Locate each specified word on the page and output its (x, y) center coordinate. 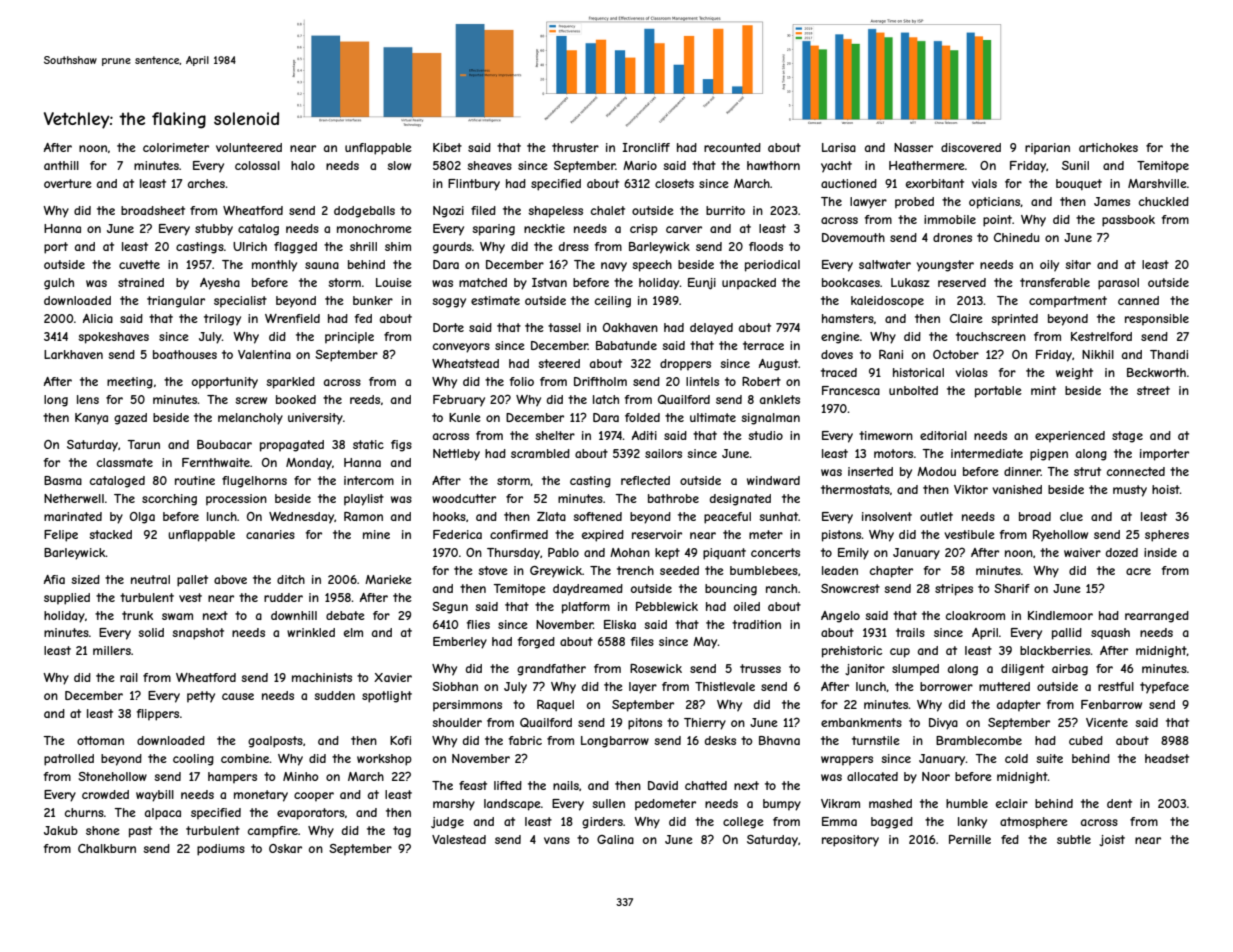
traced (839, 372)
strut (1087, 471)
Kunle (465, 417)
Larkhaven (73, 354)
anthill (61, 165)
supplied (67, 599)
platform (586, 608)
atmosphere (1034, 823)
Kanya (91, 419)
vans (557, 840)
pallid (1067, 634)
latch (606, 399)
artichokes (1108, 147)
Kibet (447, 147)
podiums (221, 850)
